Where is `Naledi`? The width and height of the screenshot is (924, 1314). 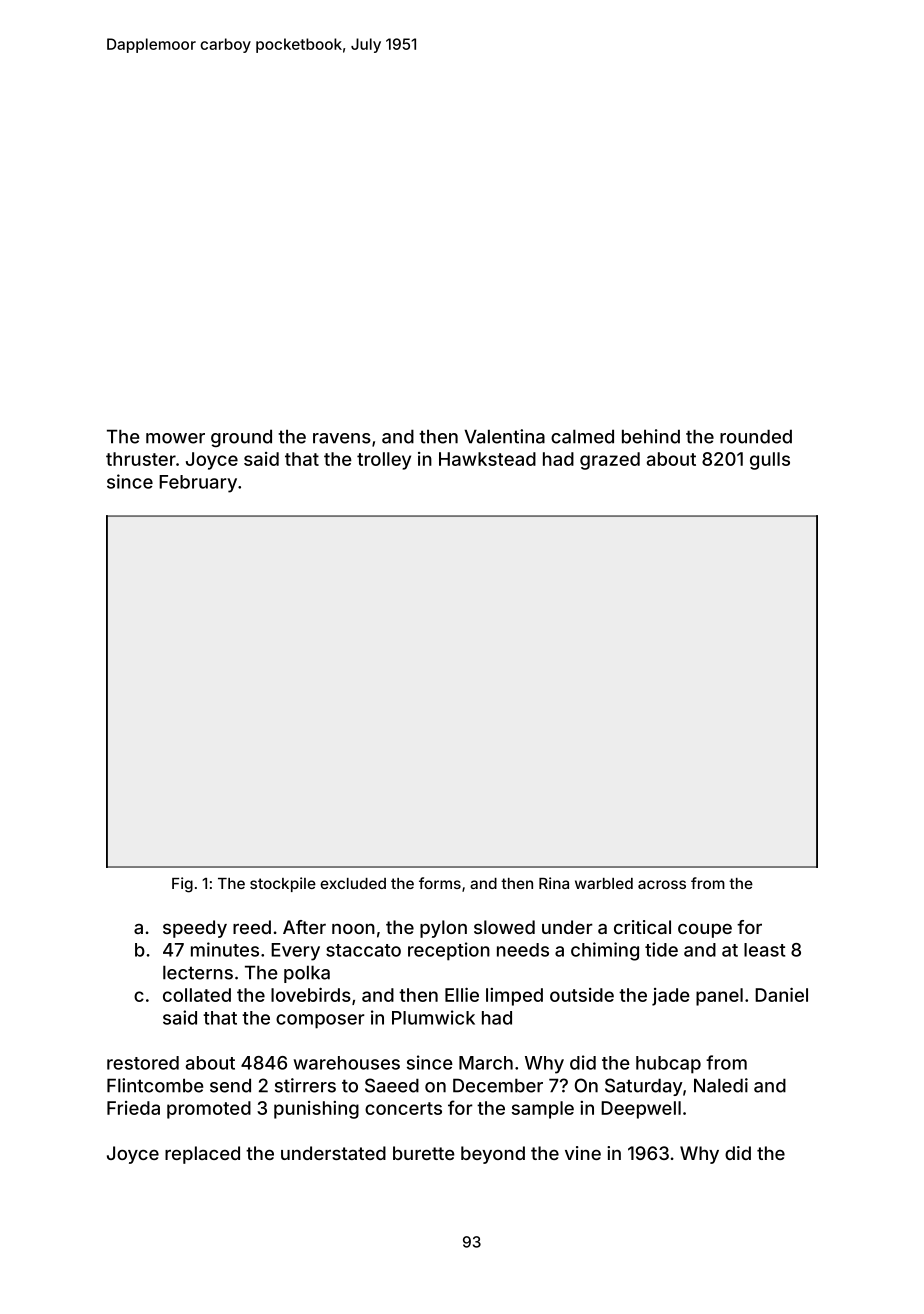 Naledi is located at coordinates (721, 1085).
